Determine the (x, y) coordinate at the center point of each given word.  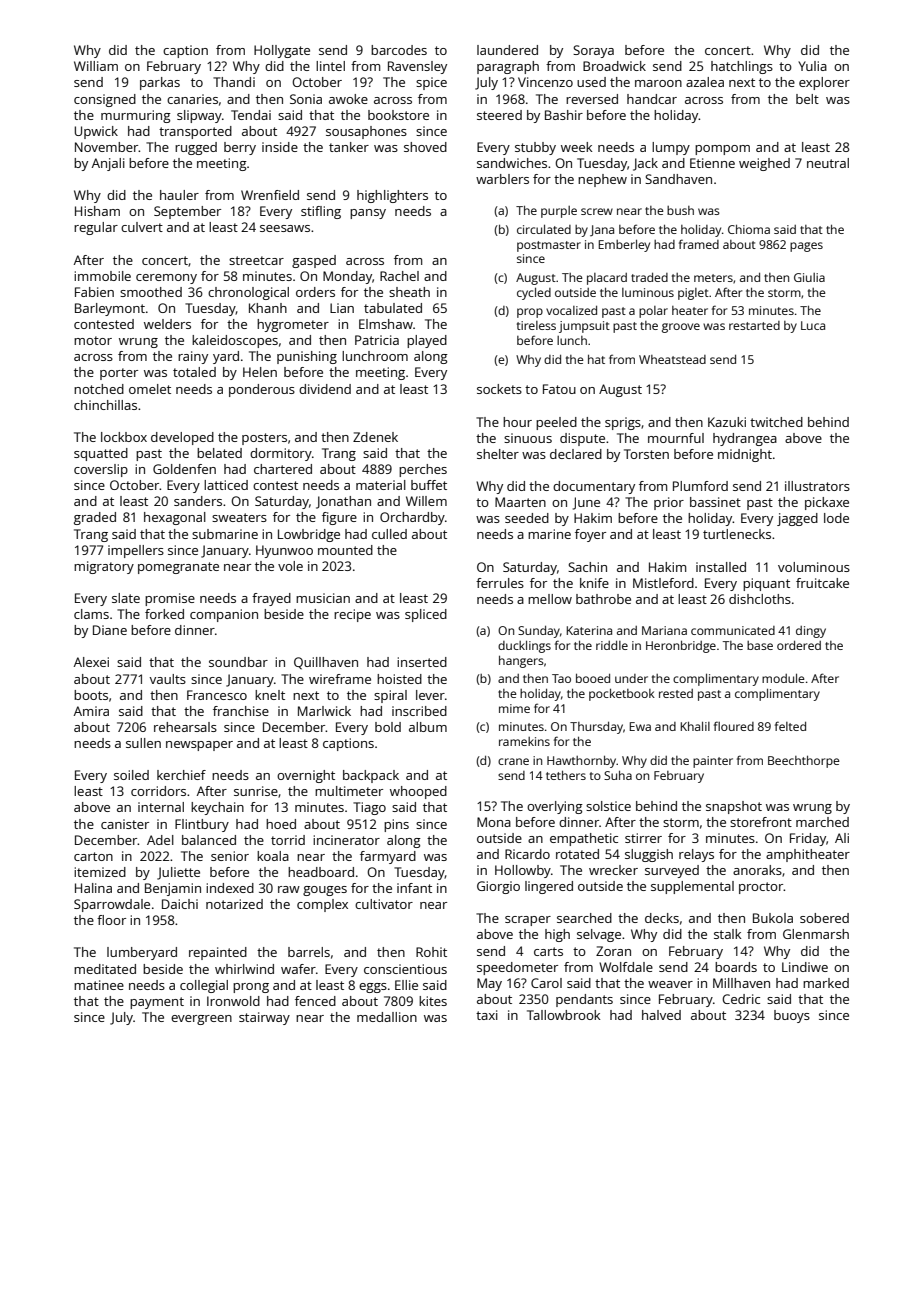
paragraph (508, 67)
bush (680, 210)
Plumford (700, 486)
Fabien (94, 292)
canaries (192, 99)
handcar (652, 99)
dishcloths (760, 599)
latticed (226, 485)
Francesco (217, 695)
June (586, 503)
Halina (93, 888)
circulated (544, 229)
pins (396, 825)
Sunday (539, 632)
